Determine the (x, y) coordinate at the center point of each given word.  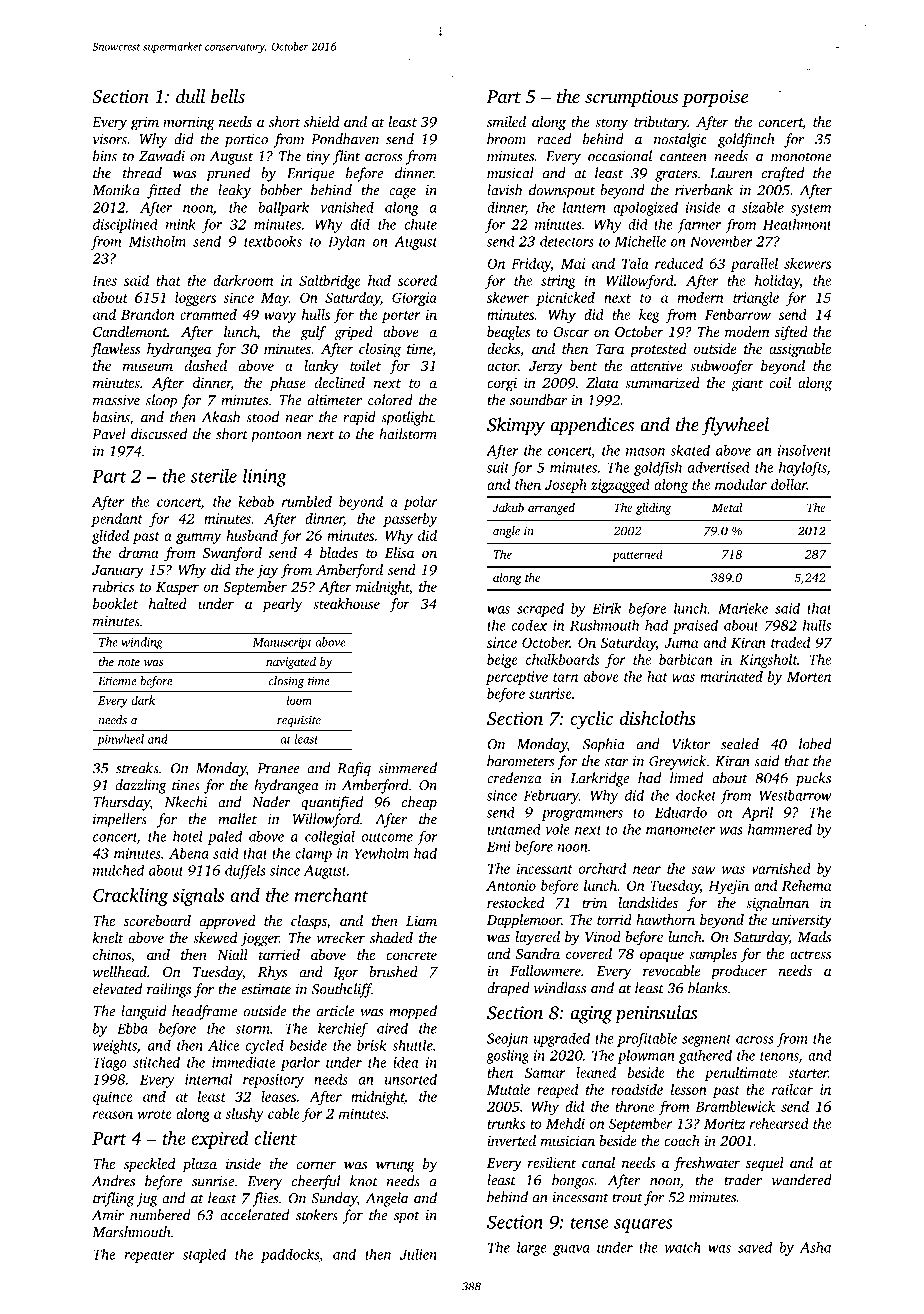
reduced (679, 263)
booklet (115, 603)
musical (510, 173)
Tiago (110, 1064)
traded (790, 642)
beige (502, 661)
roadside (637, 1089)
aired (392, 1028)
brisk (371, 1045)
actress (810, 954)
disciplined (125, 225)
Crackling (130, 897)
